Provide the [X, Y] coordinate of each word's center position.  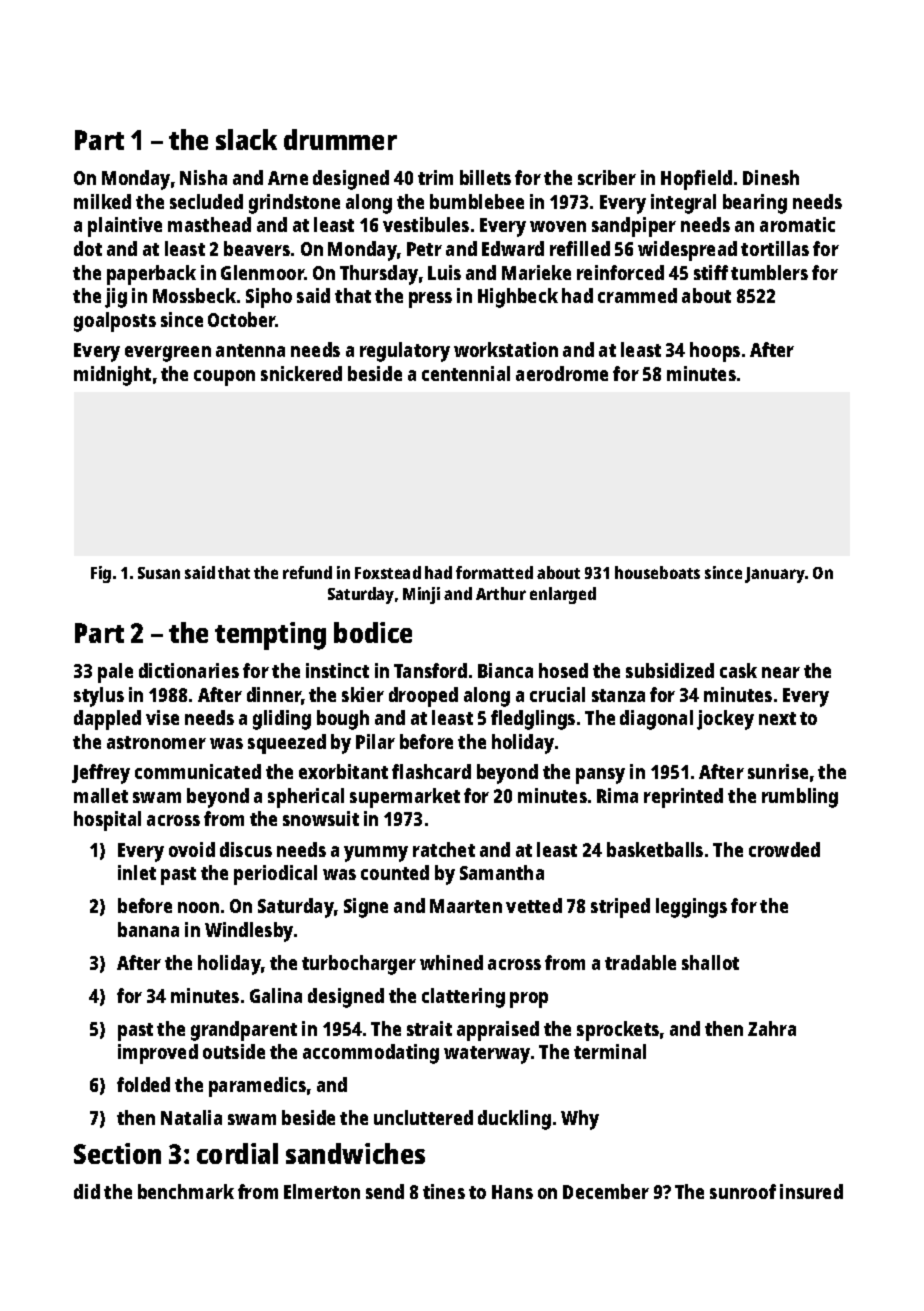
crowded [784, 849]
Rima [617, 795]
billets [485, 177]
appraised [498, 1031]
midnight [112, 376]
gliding [282, 720]
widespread [687, 251]
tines [444, 1191]
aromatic [797, 224]
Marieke [536, 272]
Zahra [772, 1028]
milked [102, 201]
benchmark [186, 1191]
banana [148, 929]
